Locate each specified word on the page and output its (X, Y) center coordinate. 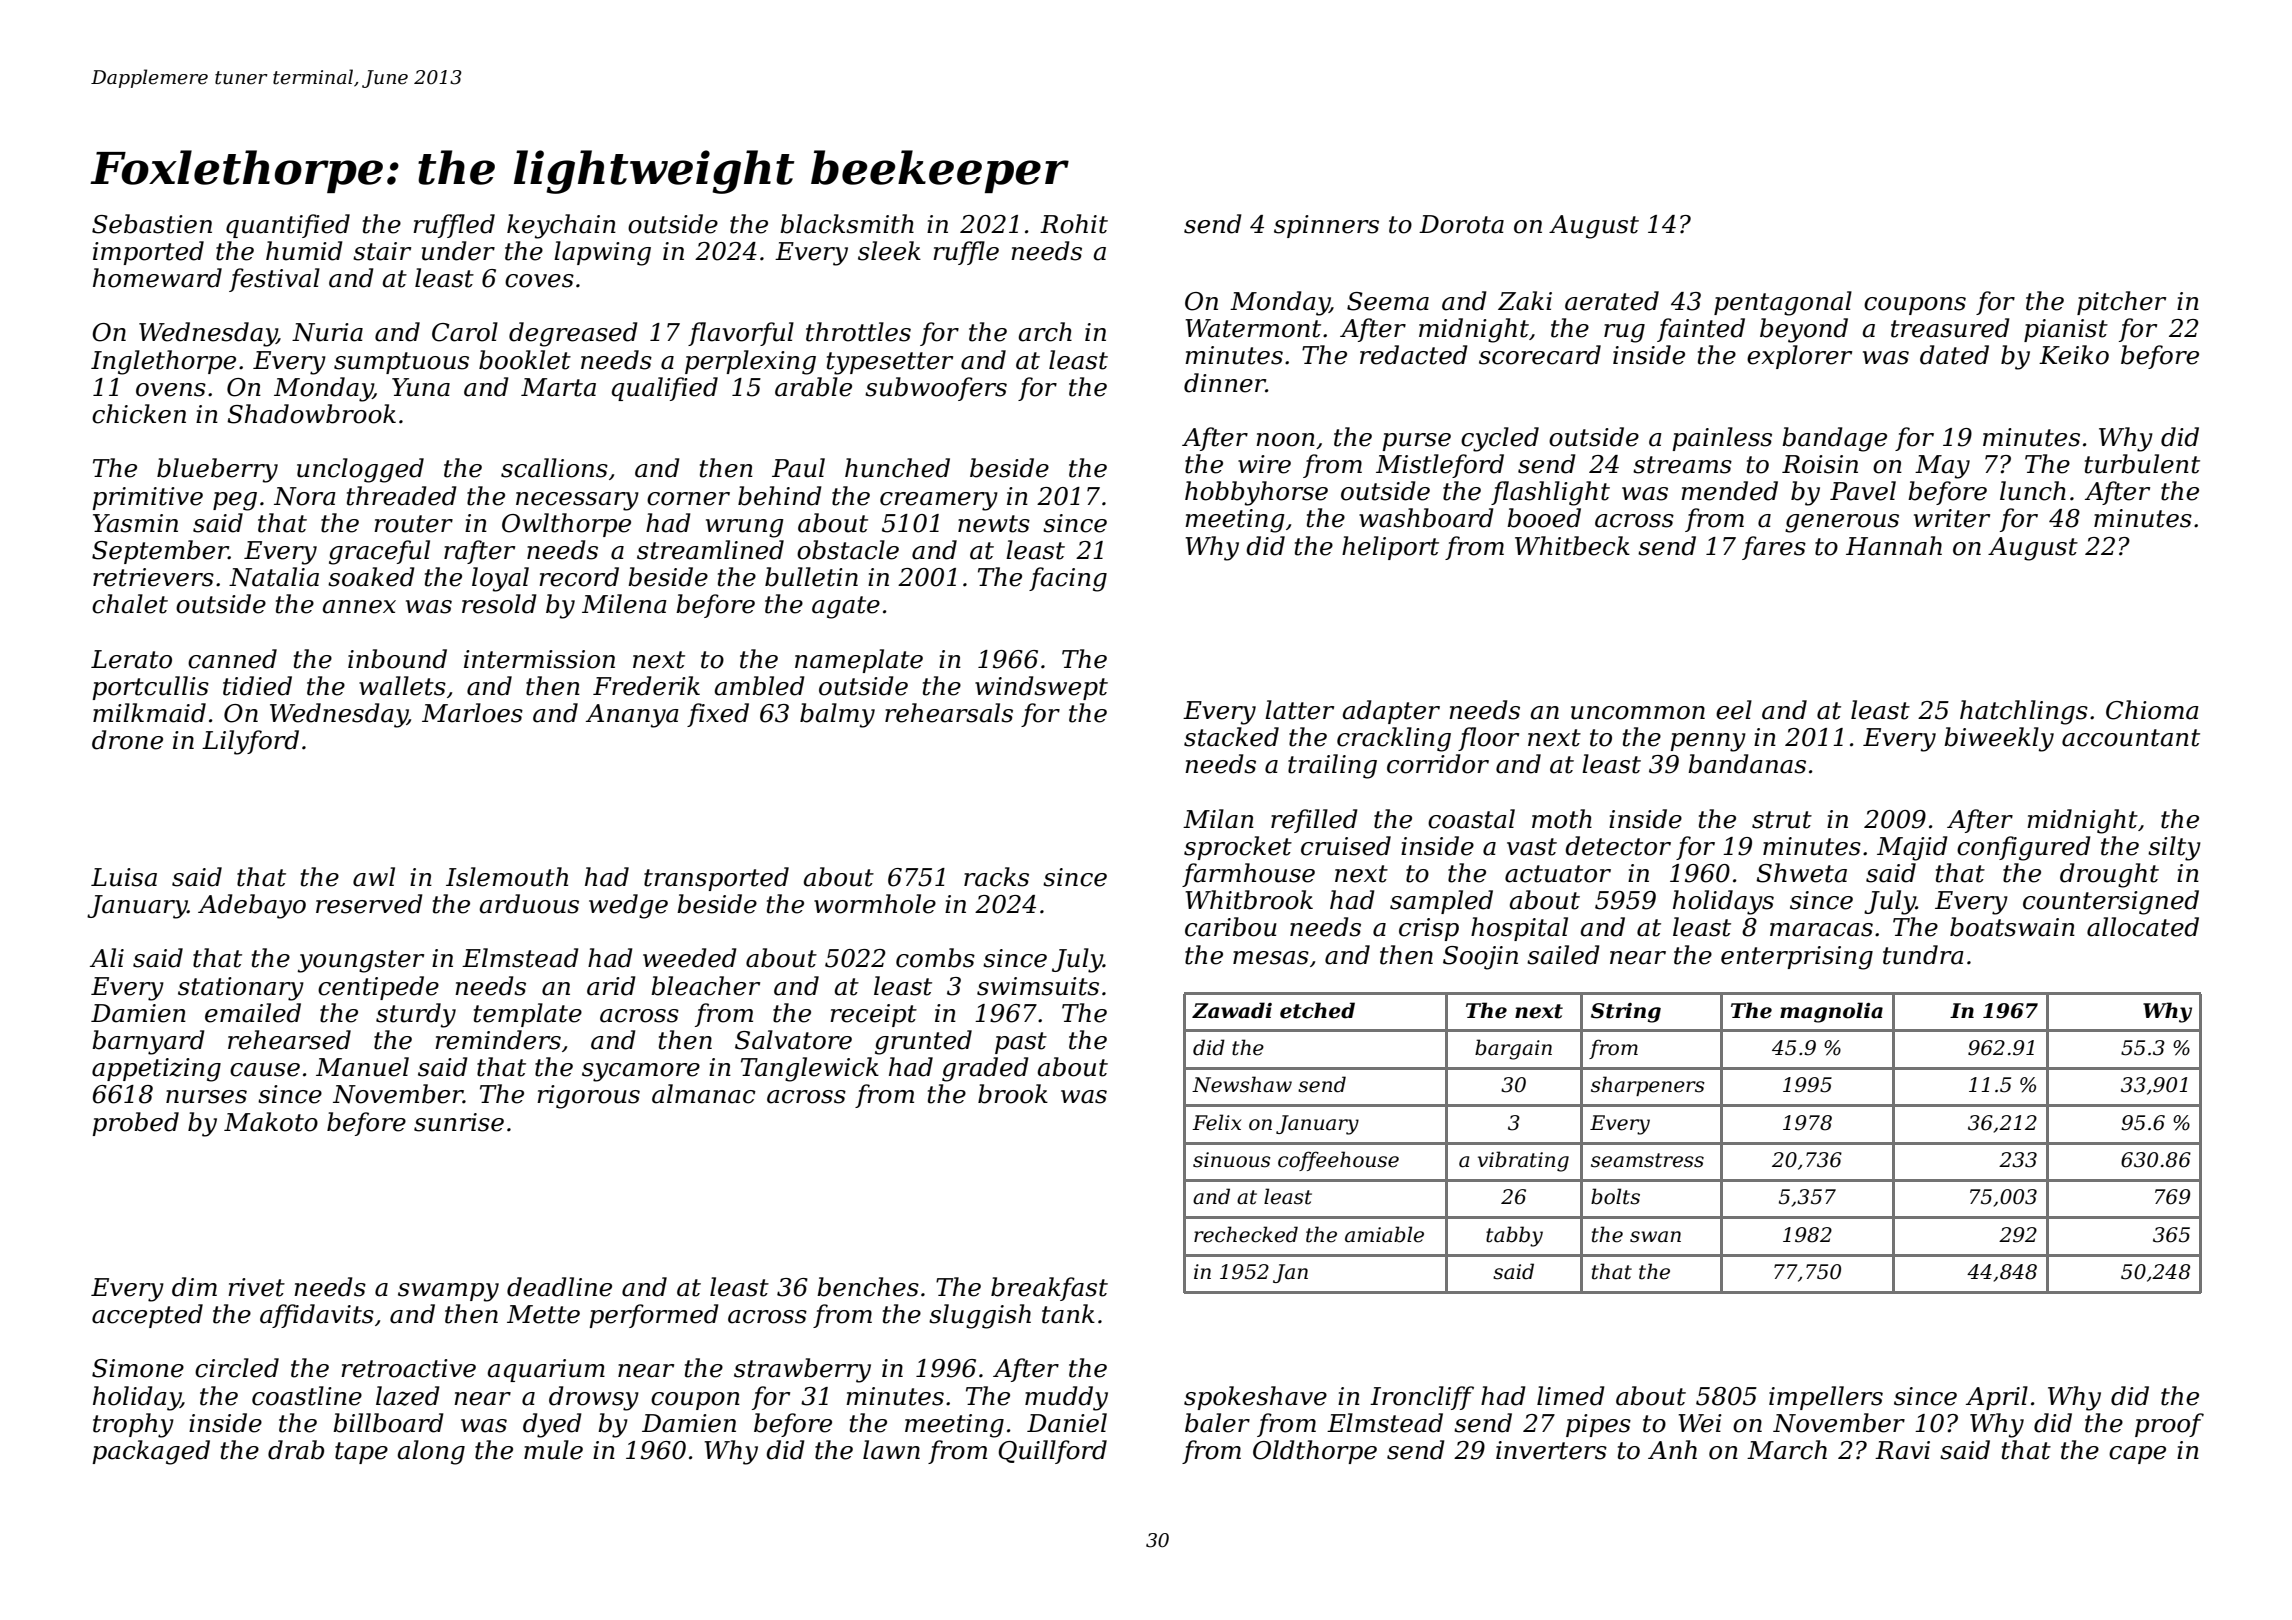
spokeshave (1255, 1398)
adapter (1391, 712)
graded (985, 1069)
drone (127, 740)
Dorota (1461, 224)
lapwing (602, 253)
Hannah (1894, 546)
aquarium (546, 1370)
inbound (397, 659)
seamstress (1647, 1160)
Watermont (1253, 328)
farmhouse (1248, 875)
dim (194, 1287)
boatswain (2012, 927)
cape (2137, 1455)
